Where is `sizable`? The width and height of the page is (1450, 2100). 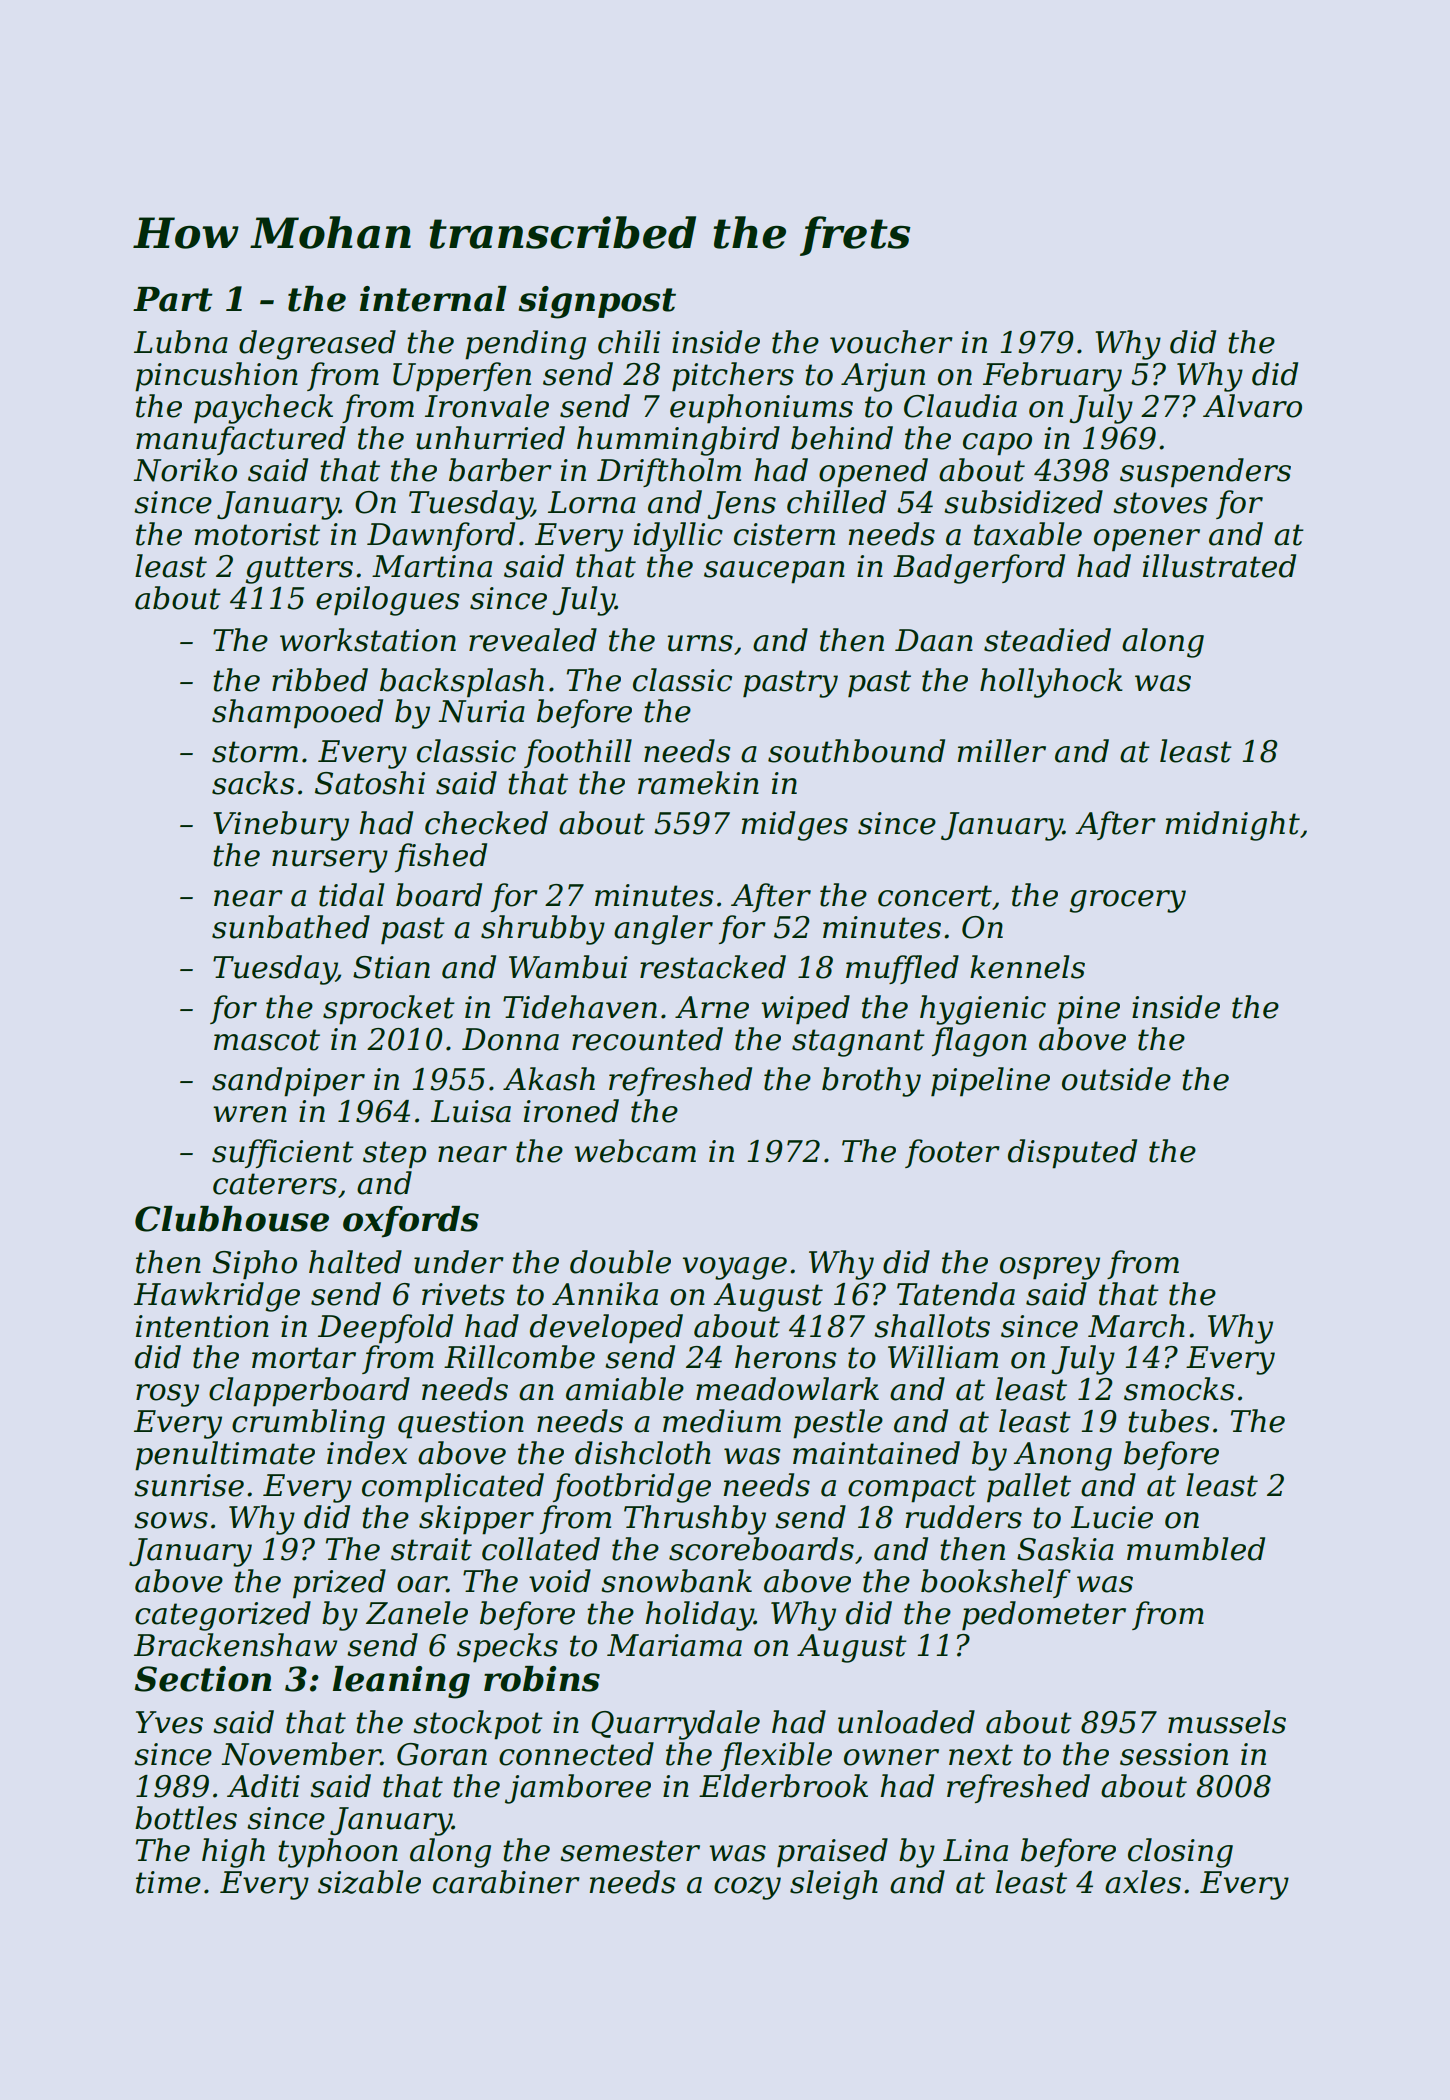
sizable is located at coordinates (369, 1882).
